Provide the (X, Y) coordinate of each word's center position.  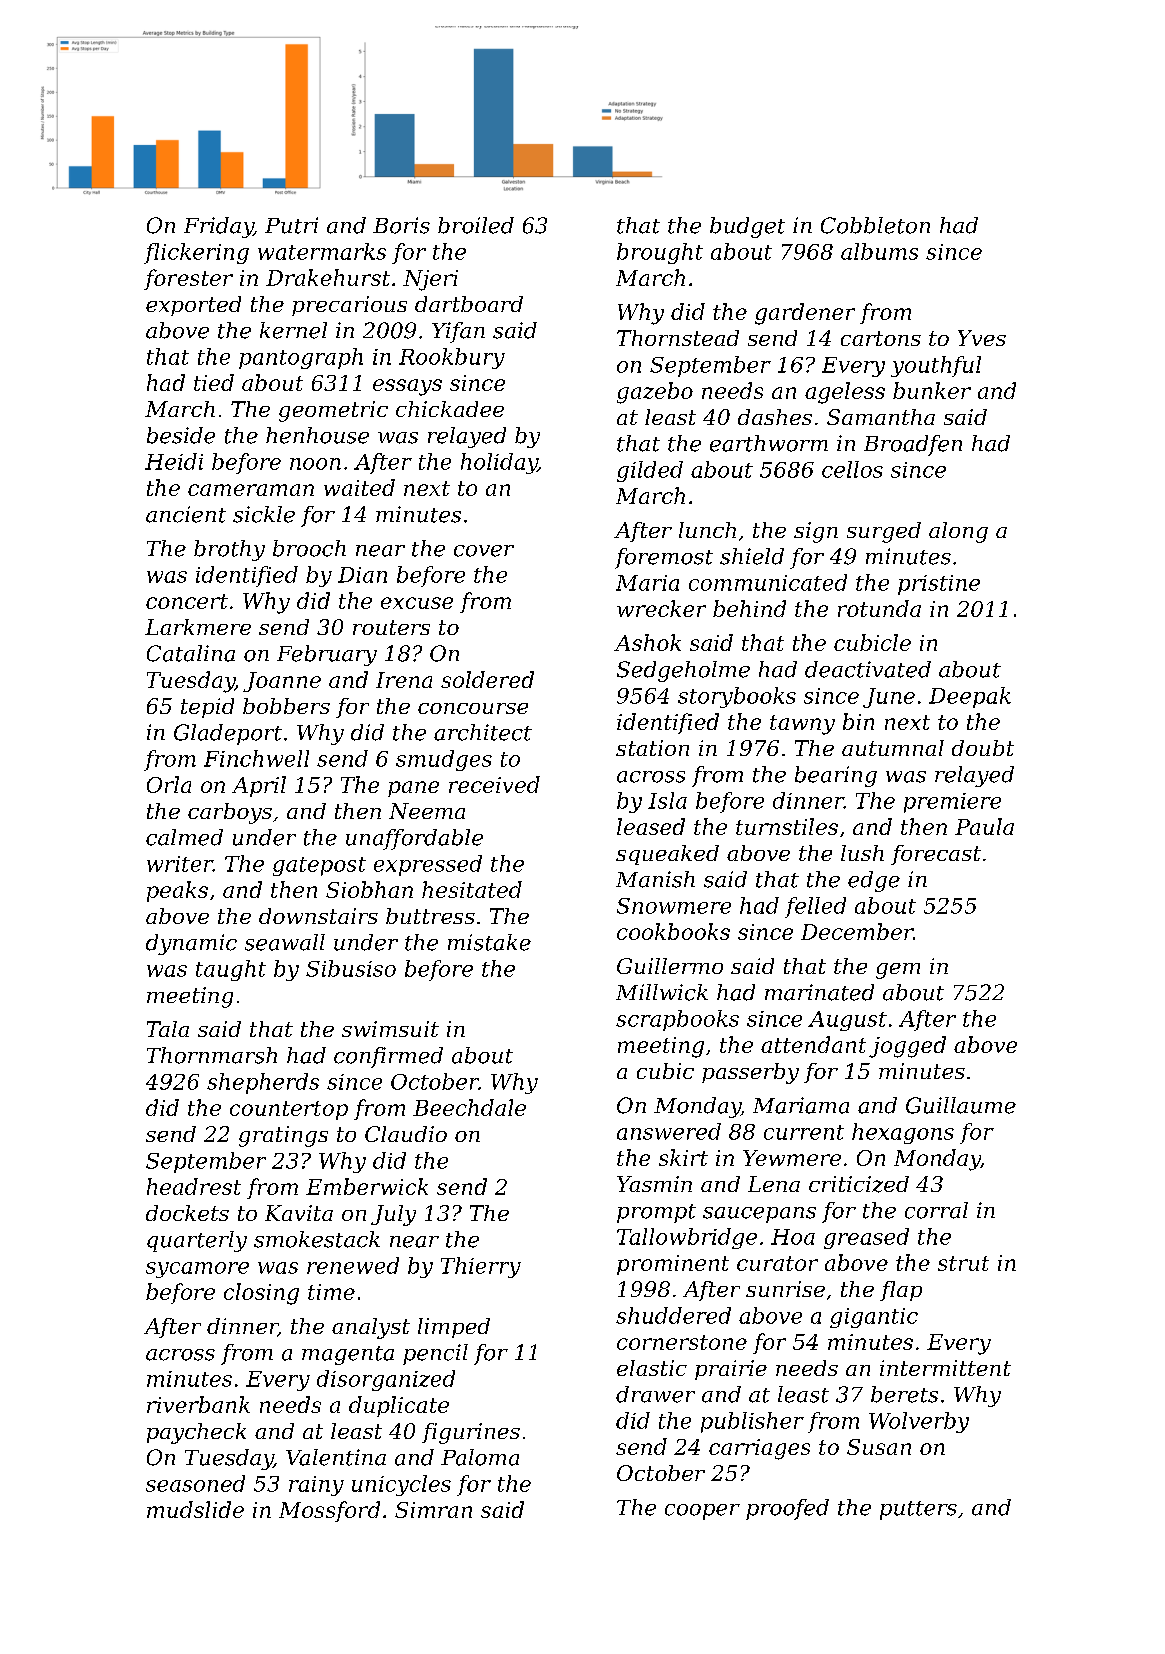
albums (879, 251)
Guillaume (961, 1105)
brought (660, 253)
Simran (433, 1510)
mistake (489, 942)
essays (407, 387)
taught (231, 970)
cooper (702, 1512)
